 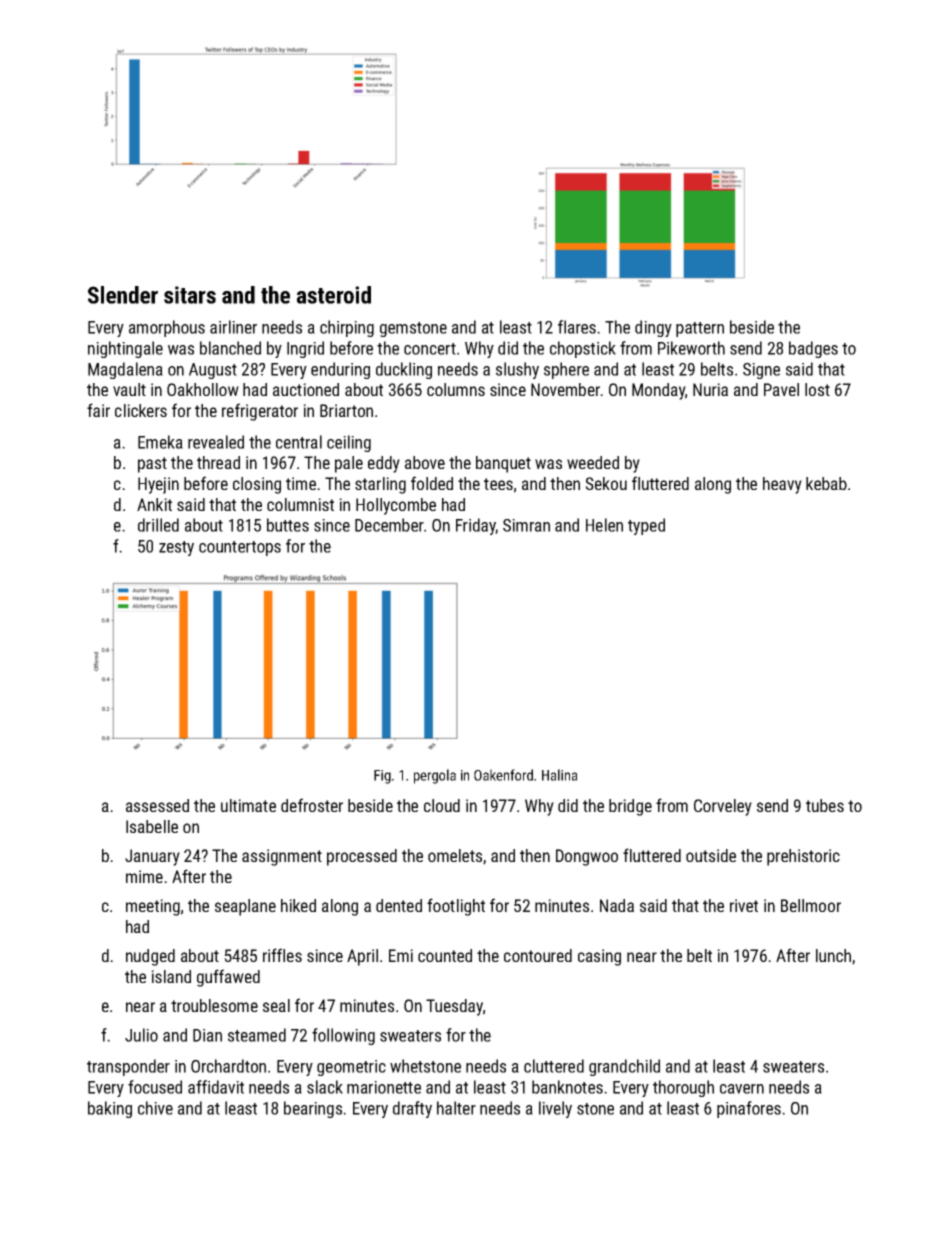 I want to click on flares, so click(x=577, y=327).
